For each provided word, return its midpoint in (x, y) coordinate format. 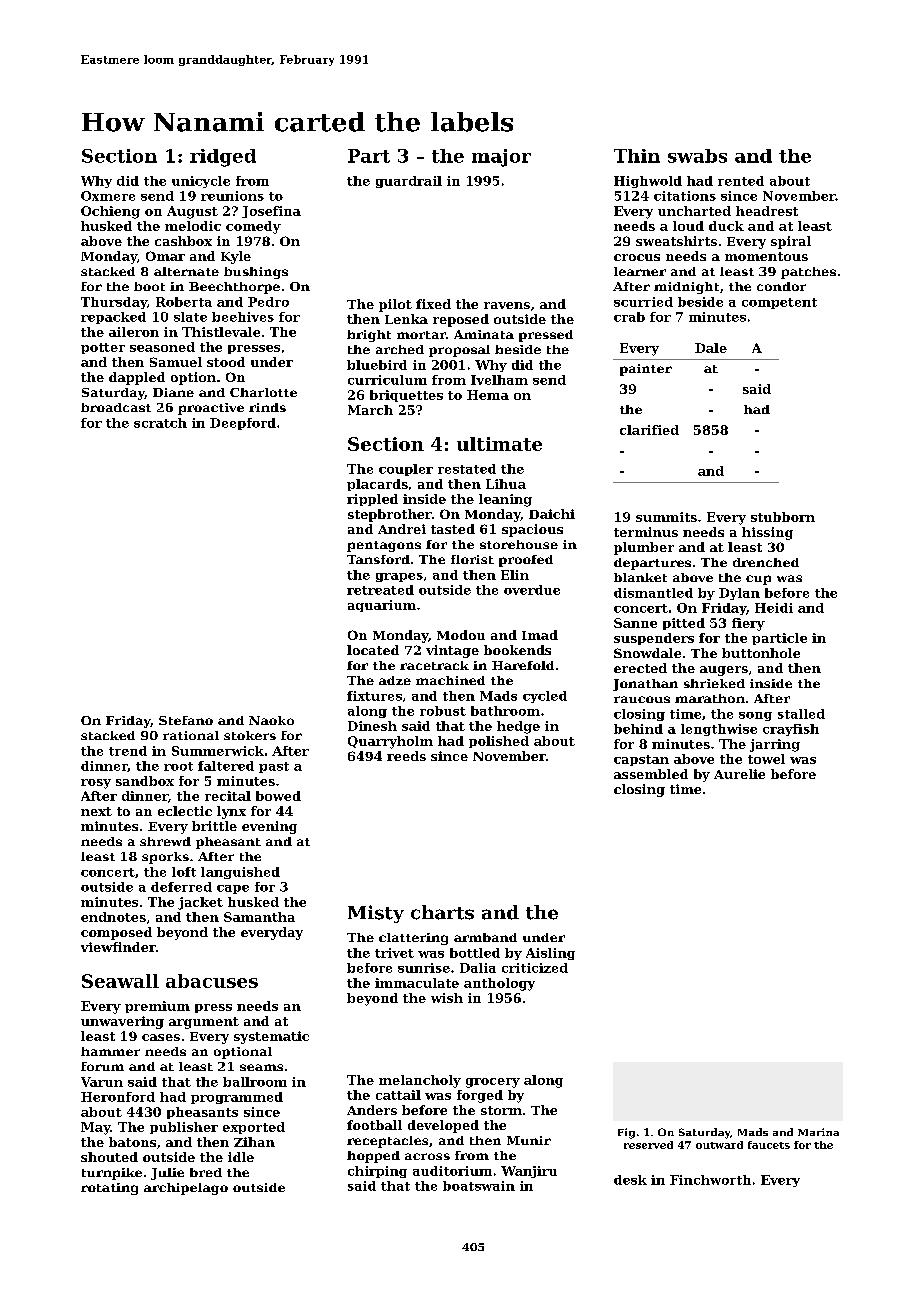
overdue (532, 590)
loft (184, 872)
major (501, 158)
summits (666, 517)
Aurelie (739, 774)
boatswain (479, 1186)
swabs (697, 156)
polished (499, 742)
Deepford (243, 424)
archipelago (186, 1189)
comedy (253, 227)
